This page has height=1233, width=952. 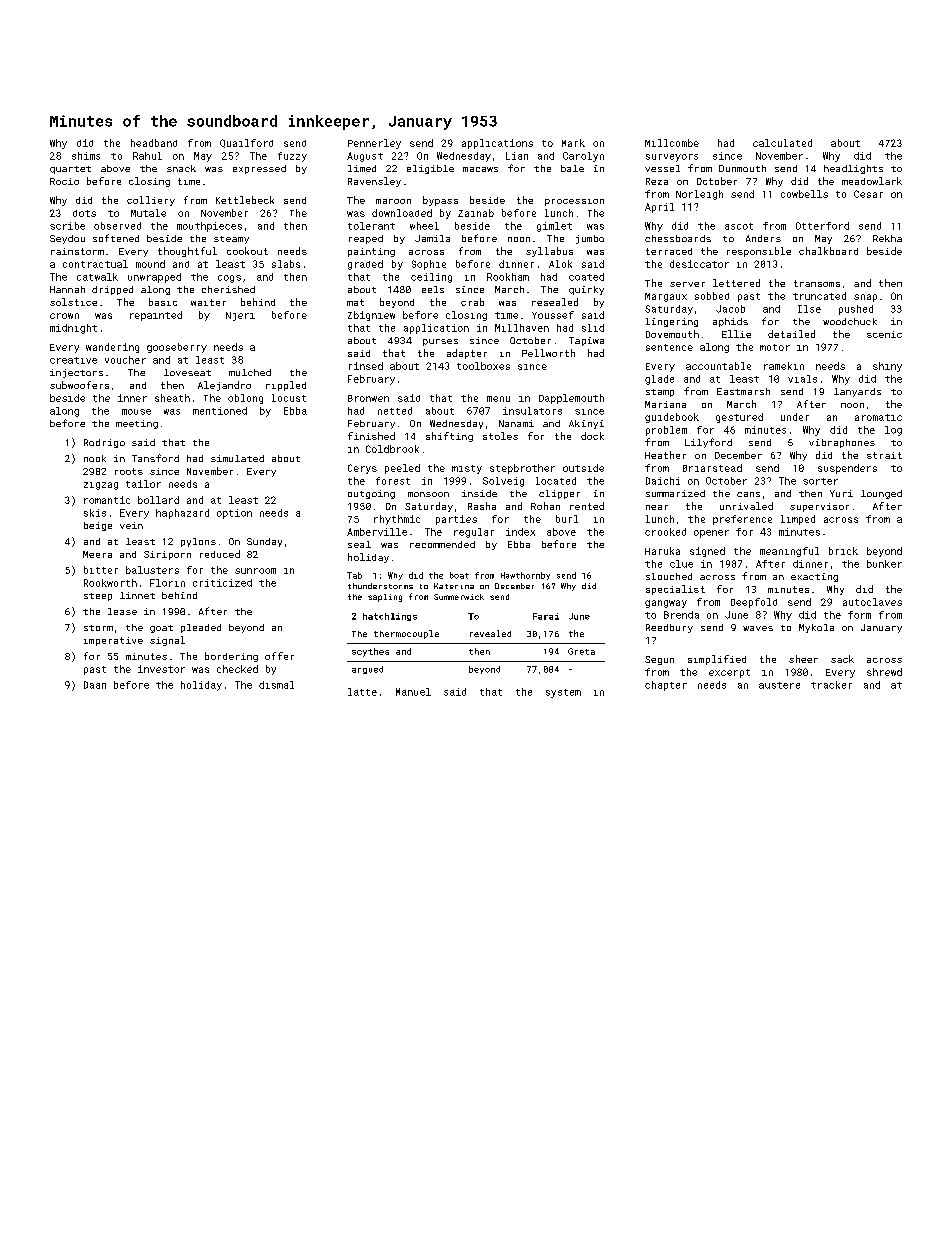 I want to click on chapter, so click(x=666, y=686).
